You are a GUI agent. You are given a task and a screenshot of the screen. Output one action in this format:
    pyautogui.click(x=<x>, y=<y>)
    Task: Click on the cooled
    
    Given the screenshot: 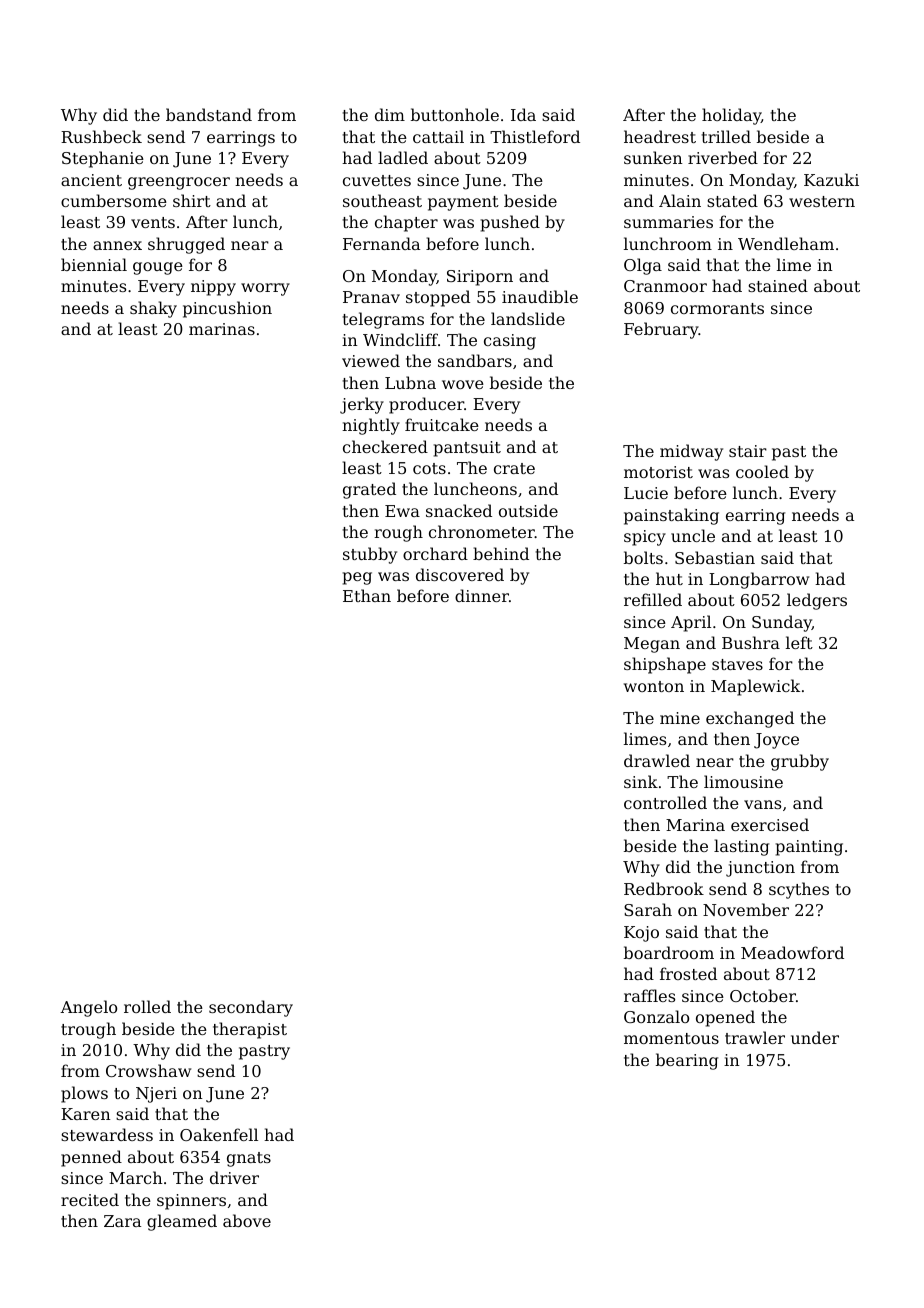 What is the action you would take?
    pyautogui.click(x=762, y=471)
